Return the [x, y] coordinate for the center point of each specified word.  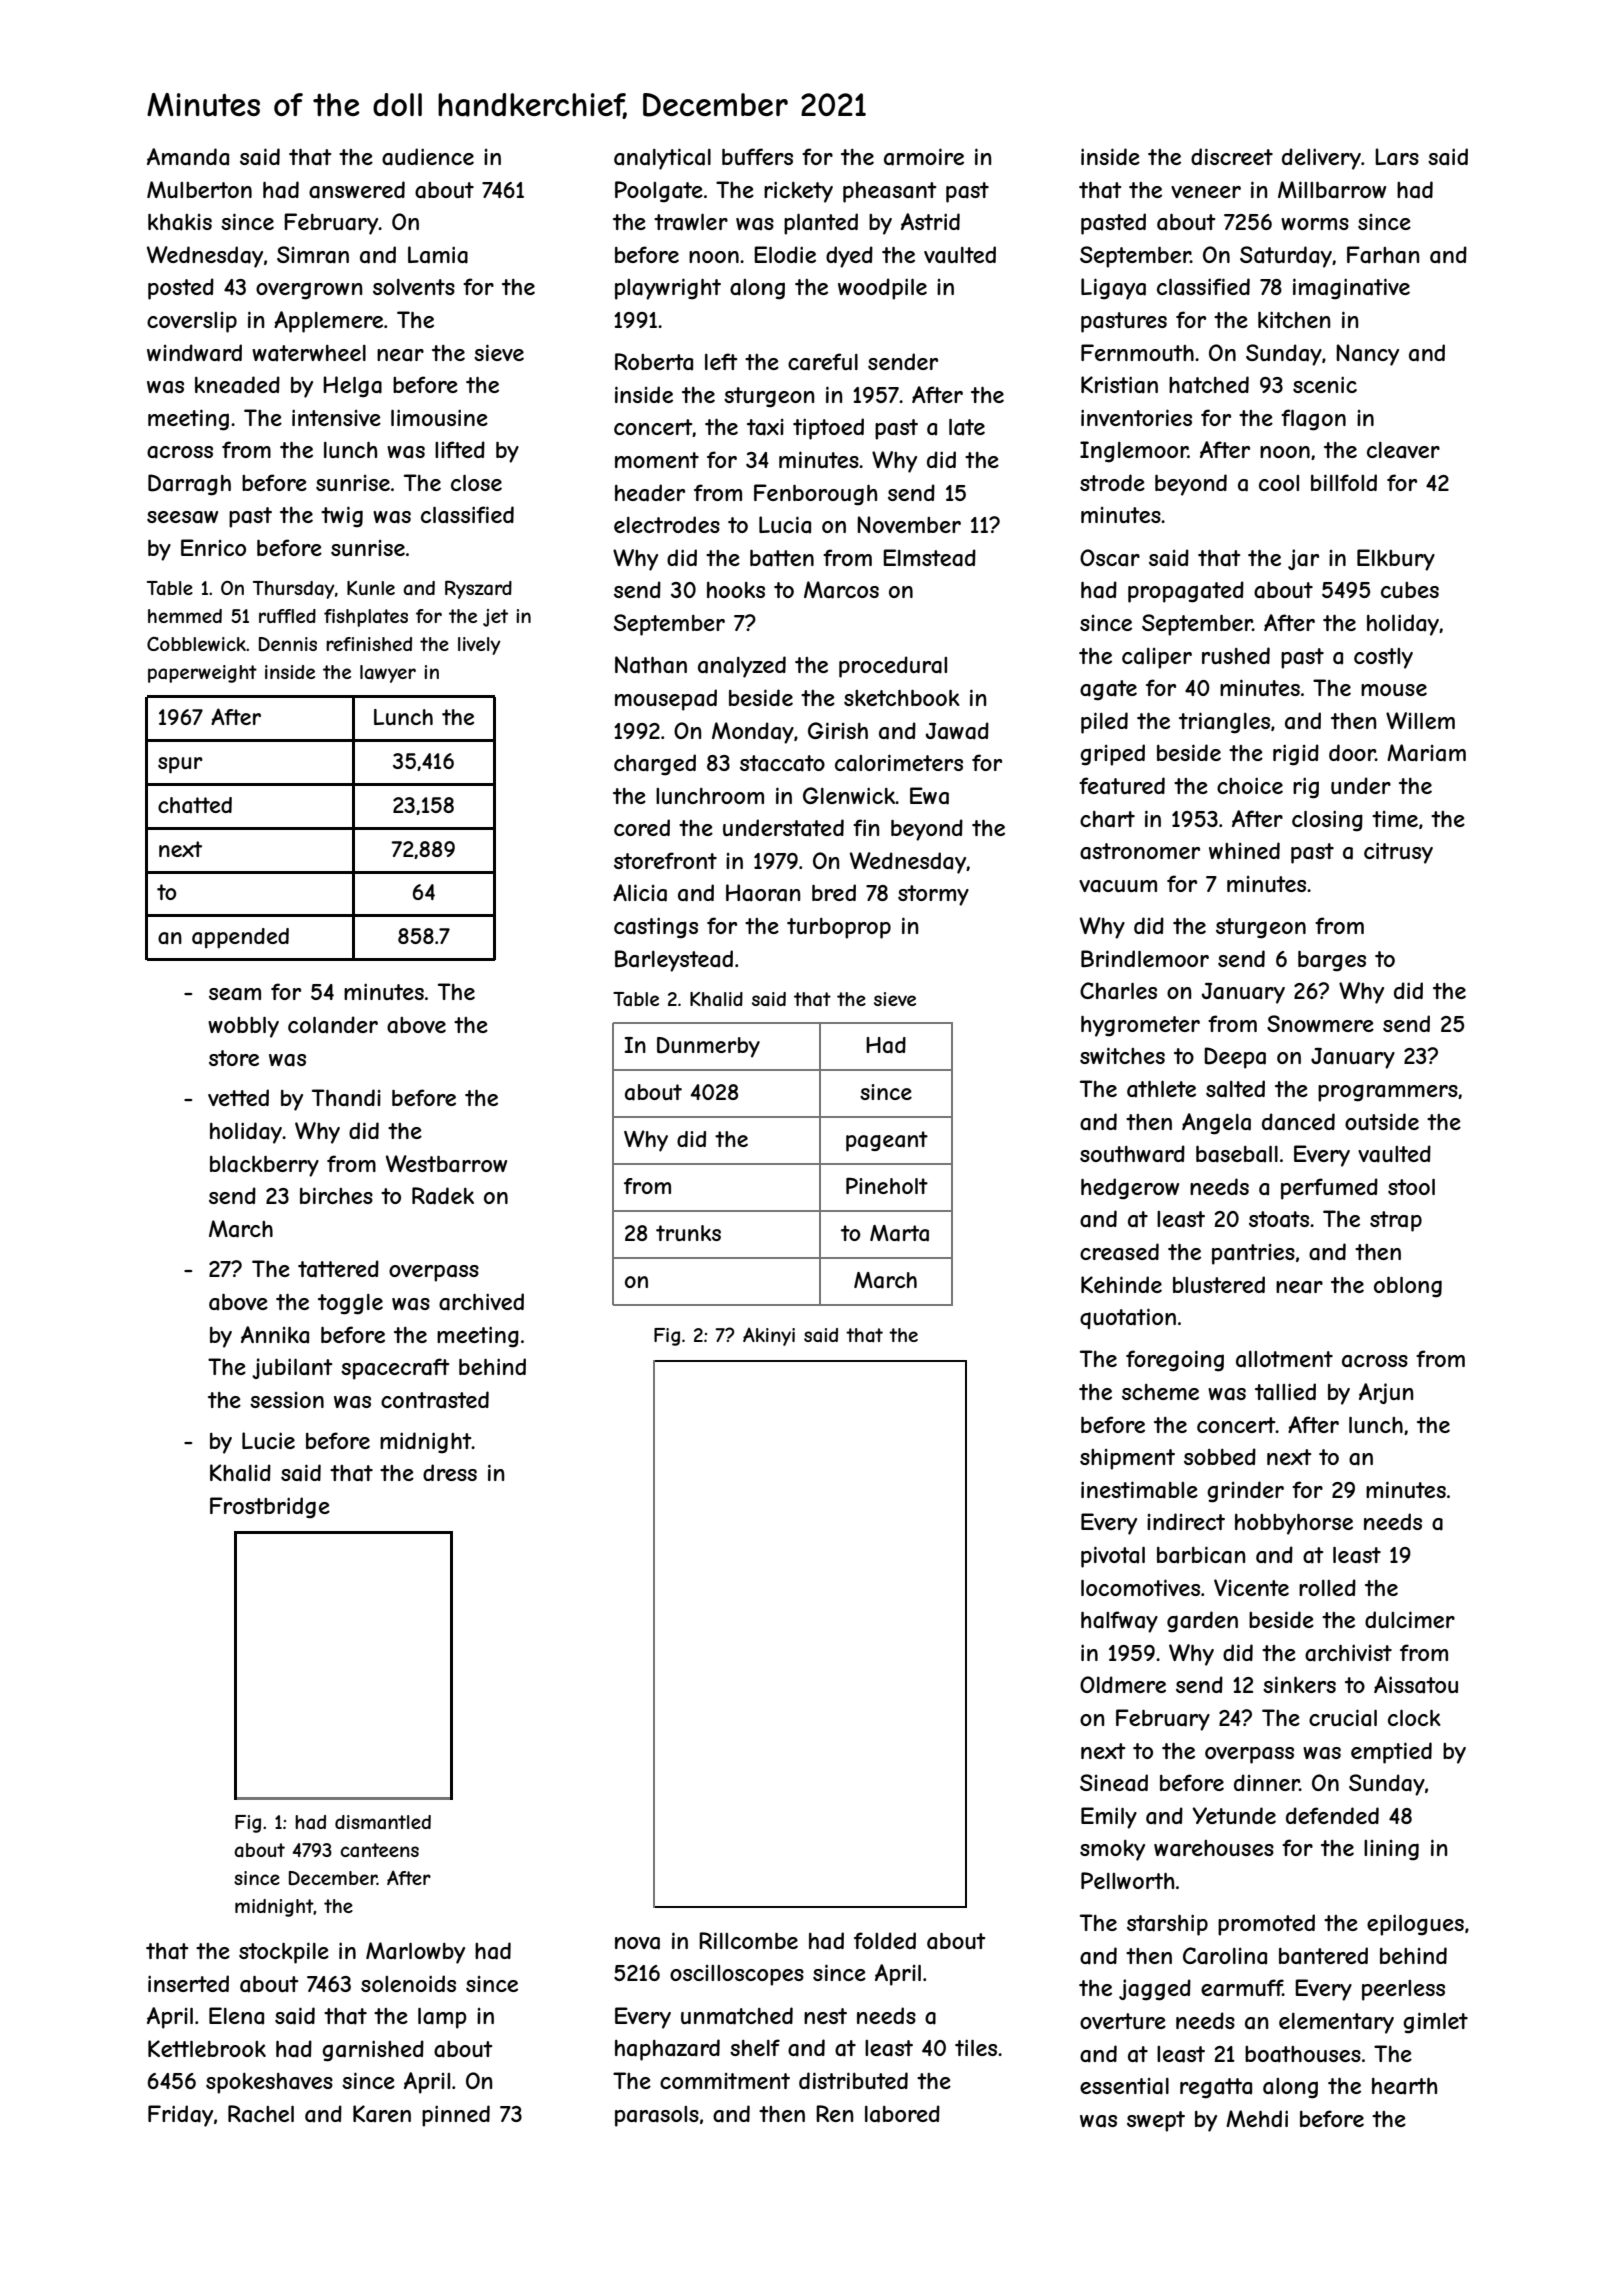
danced [1298, 1122]
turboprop [839, 928]
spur [180, 765]
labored [902, 2114]
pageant [887, 1141]
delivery [1321, 159]
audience [428, 157]
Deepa [1235, 1058]
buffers [757, 156]
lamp [442, 2018]
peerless [1403, 1990]
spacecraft [395, 1369]
